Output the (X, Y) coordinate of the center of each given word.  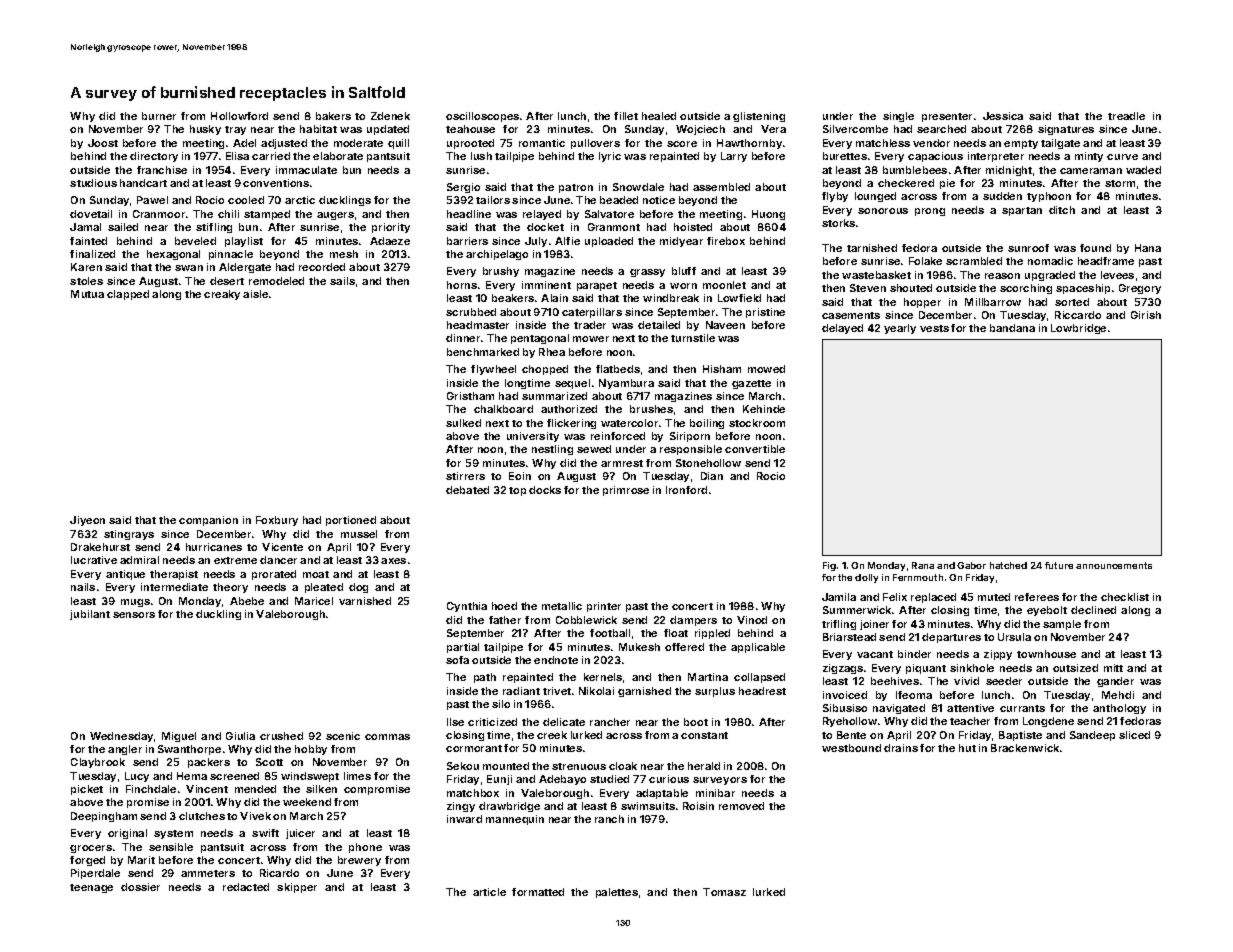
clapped (128, 295)
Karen (86, 267)
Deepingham (104, 817)
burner (159, 116)
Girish (1146, 315)
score (682, 144)
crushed (281, 736)
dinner (463, 338)
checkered (906, 183)
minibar (715, 793)
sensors (134, 615)
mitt (1113, 668)
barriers (467, 241)
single (898, 117)
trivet (557, 691)
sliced (1134, 735)
